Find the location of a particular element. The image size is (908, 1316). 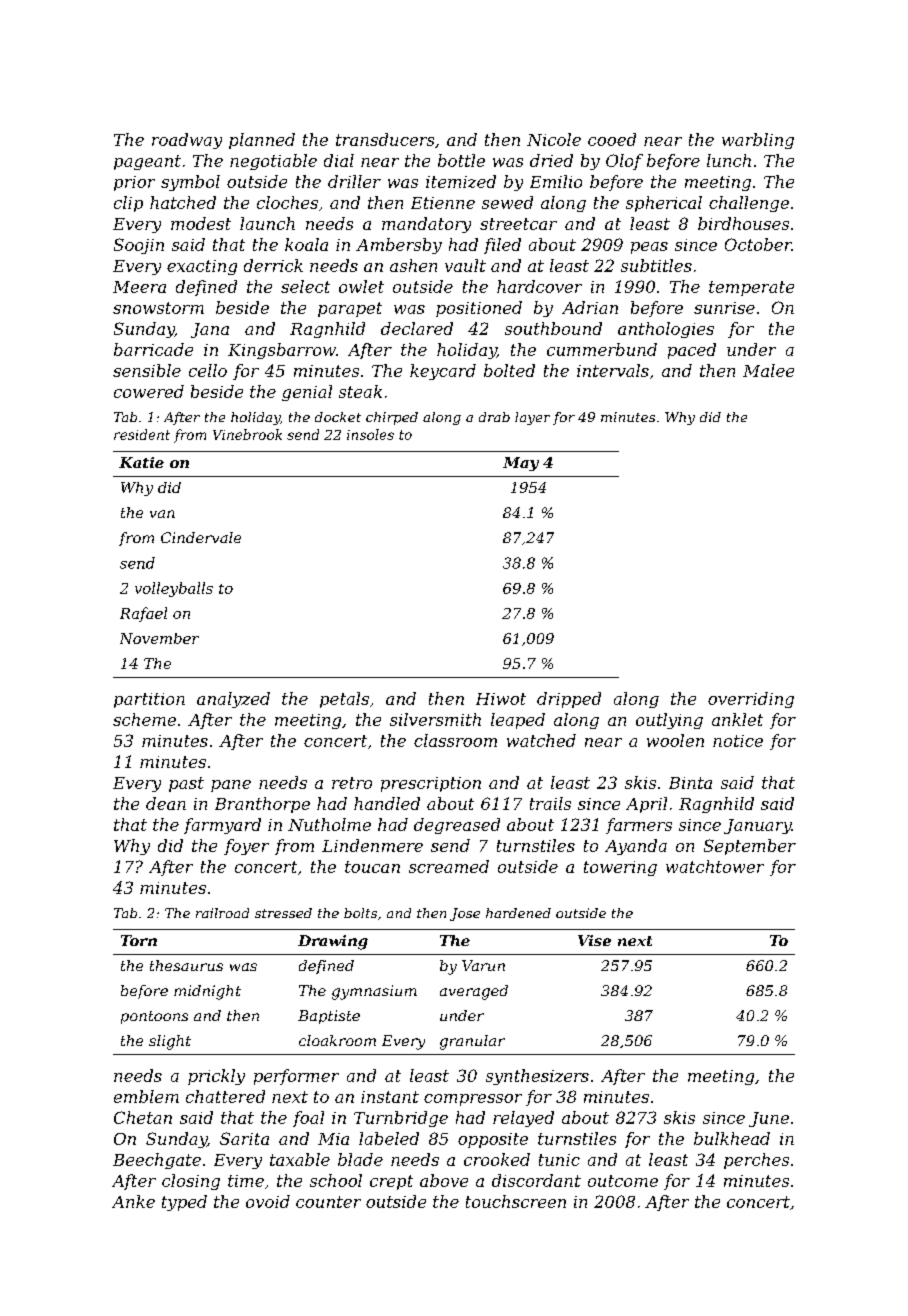

roadway is located at coordinates (187, 141).
